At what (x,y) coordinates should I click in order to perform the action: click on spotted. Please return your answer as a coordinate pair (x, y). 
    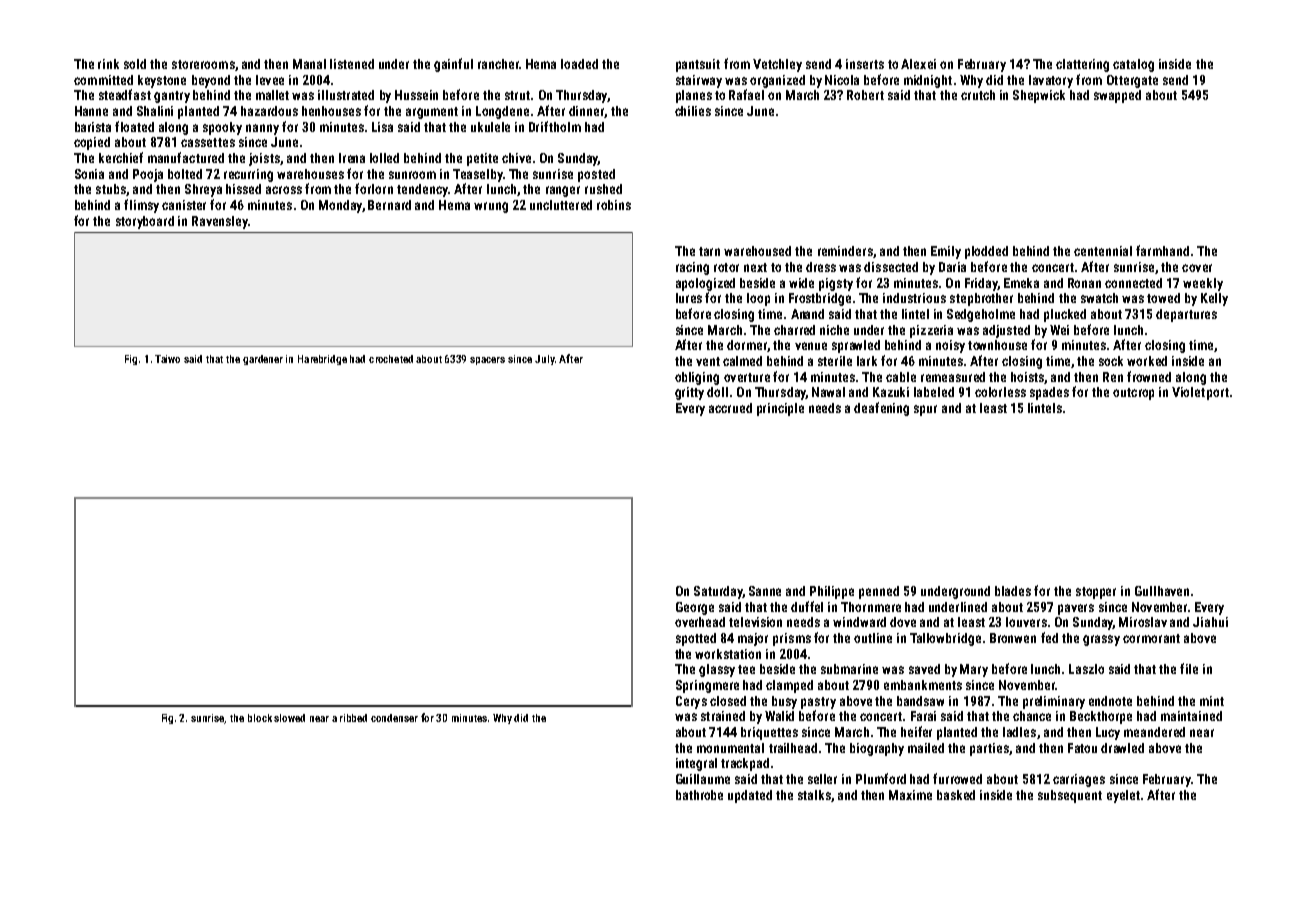
    Looking at the image, I should click on (696, 639).
